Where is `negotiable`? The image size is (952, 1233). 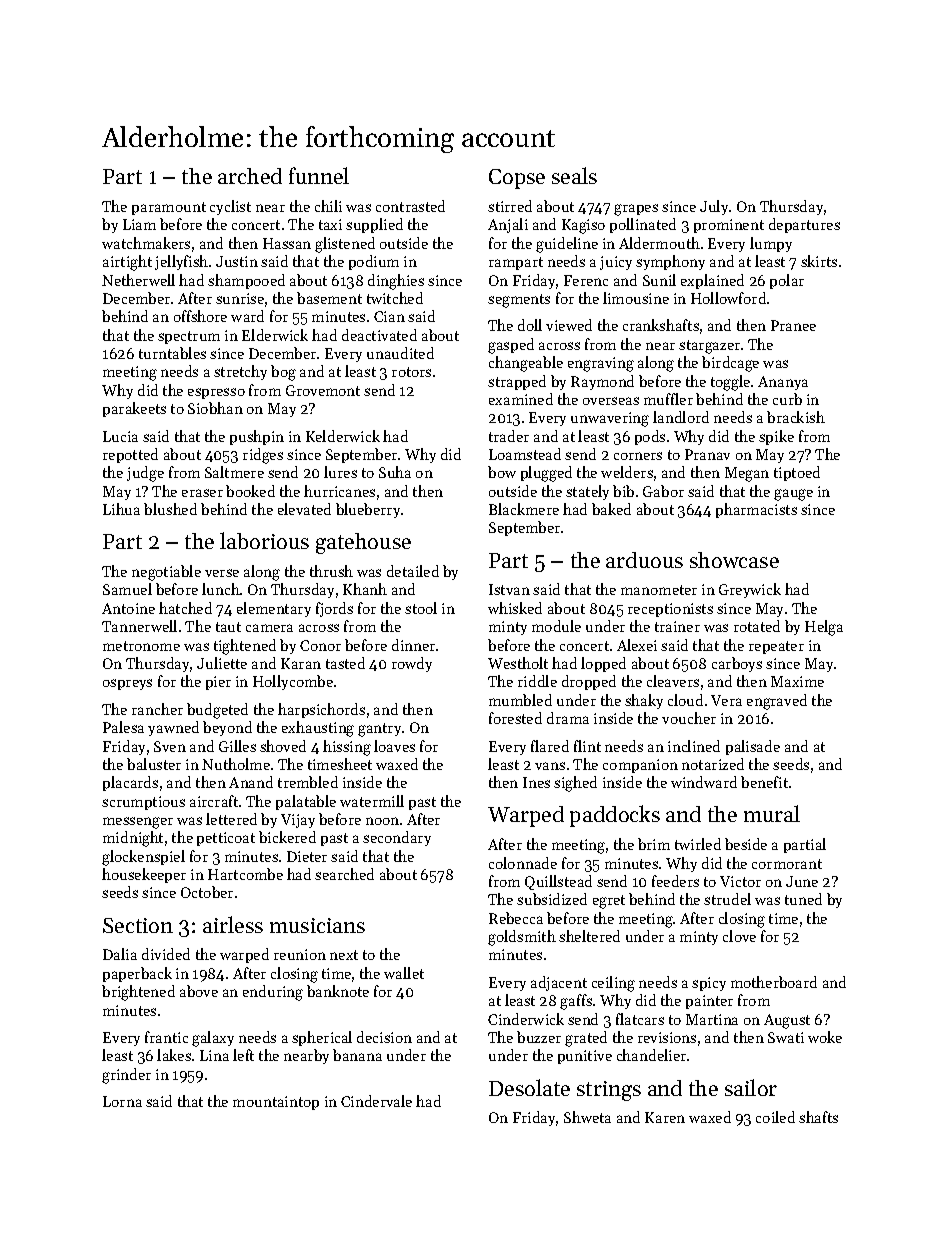 negotiable is located at coordinates (166, 573).
